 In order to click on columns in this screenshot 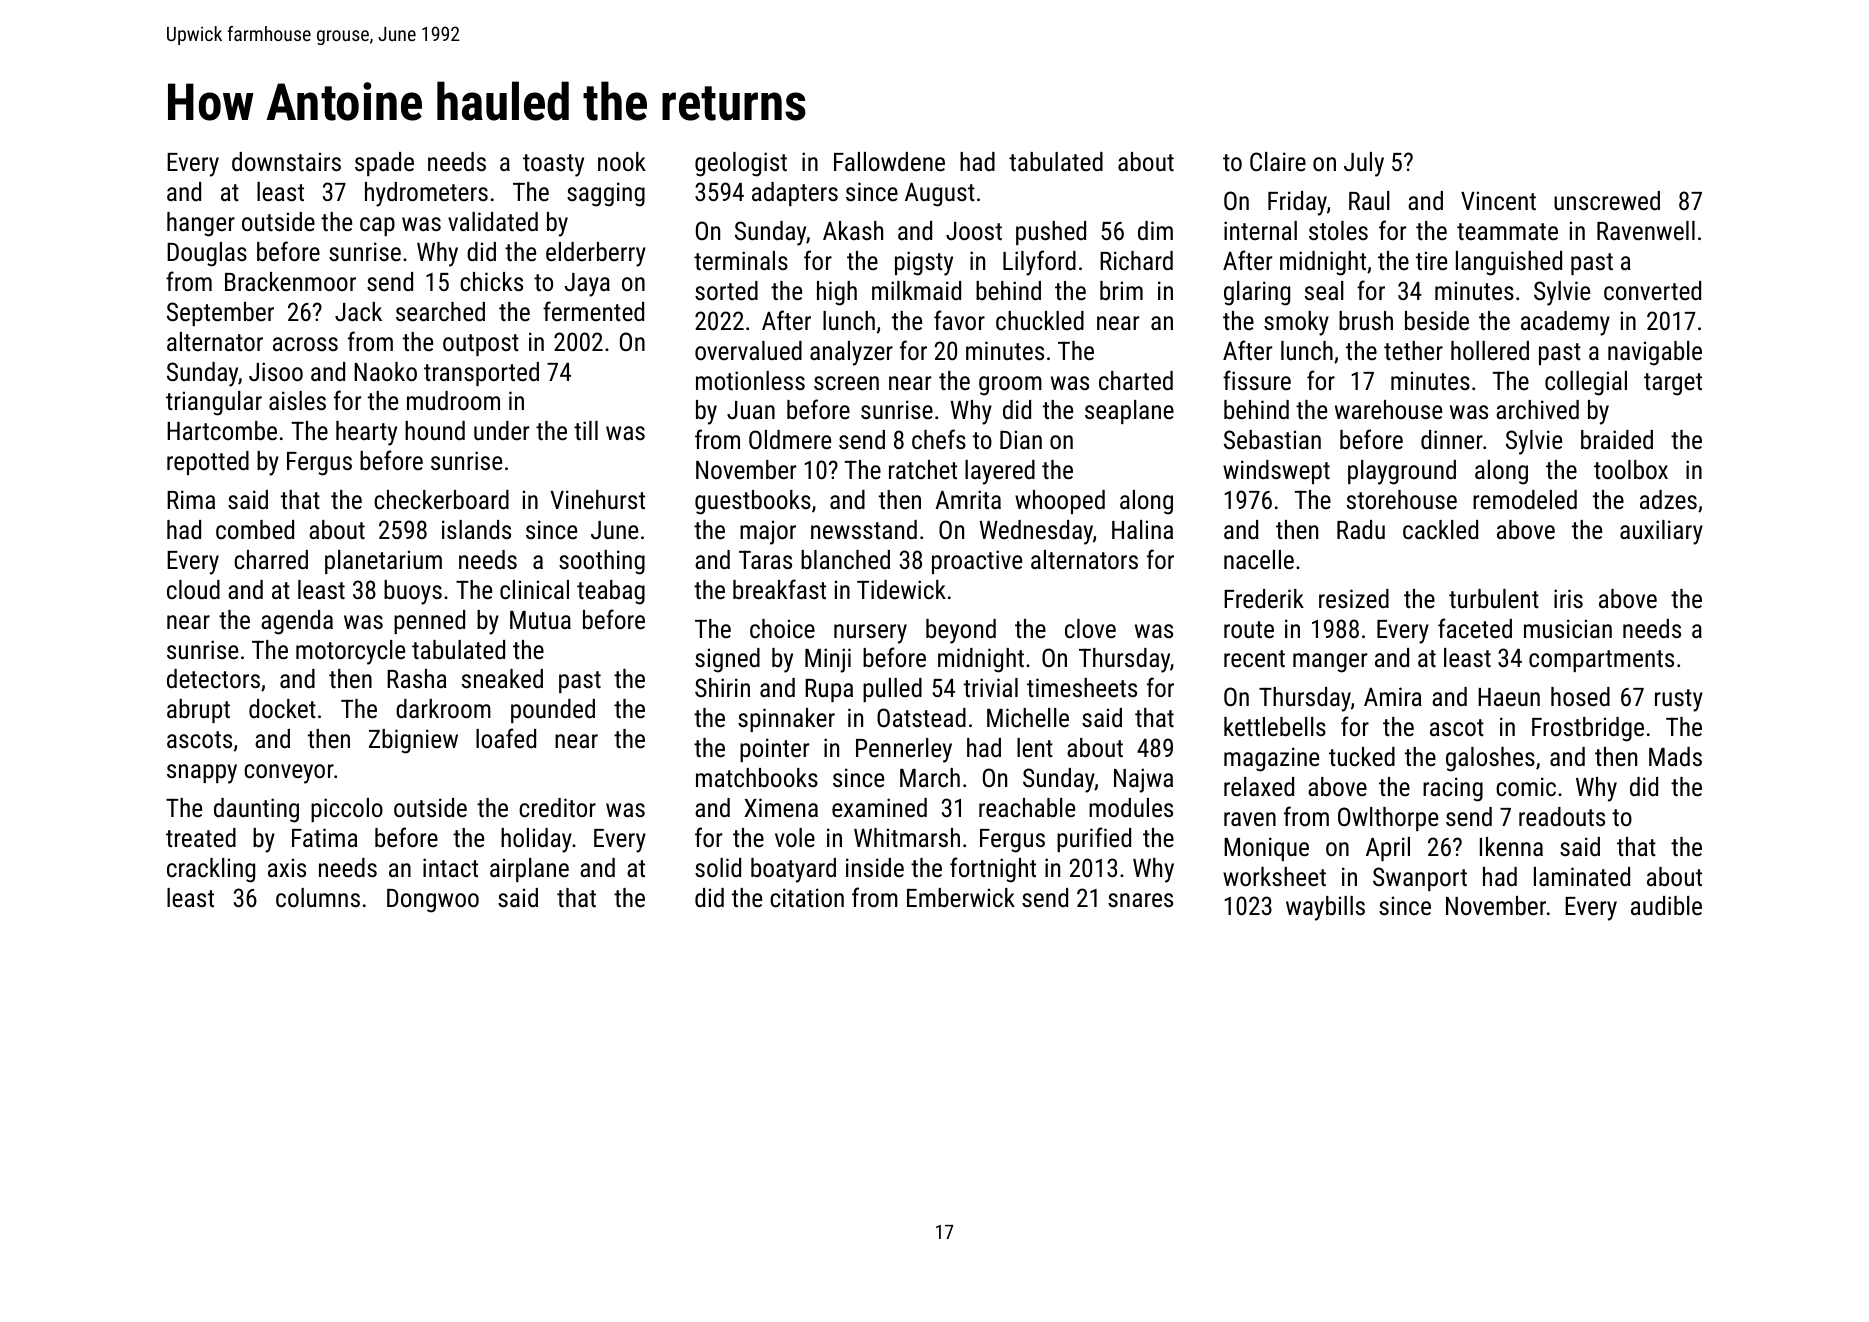, I will do `click(318, 897)`.
